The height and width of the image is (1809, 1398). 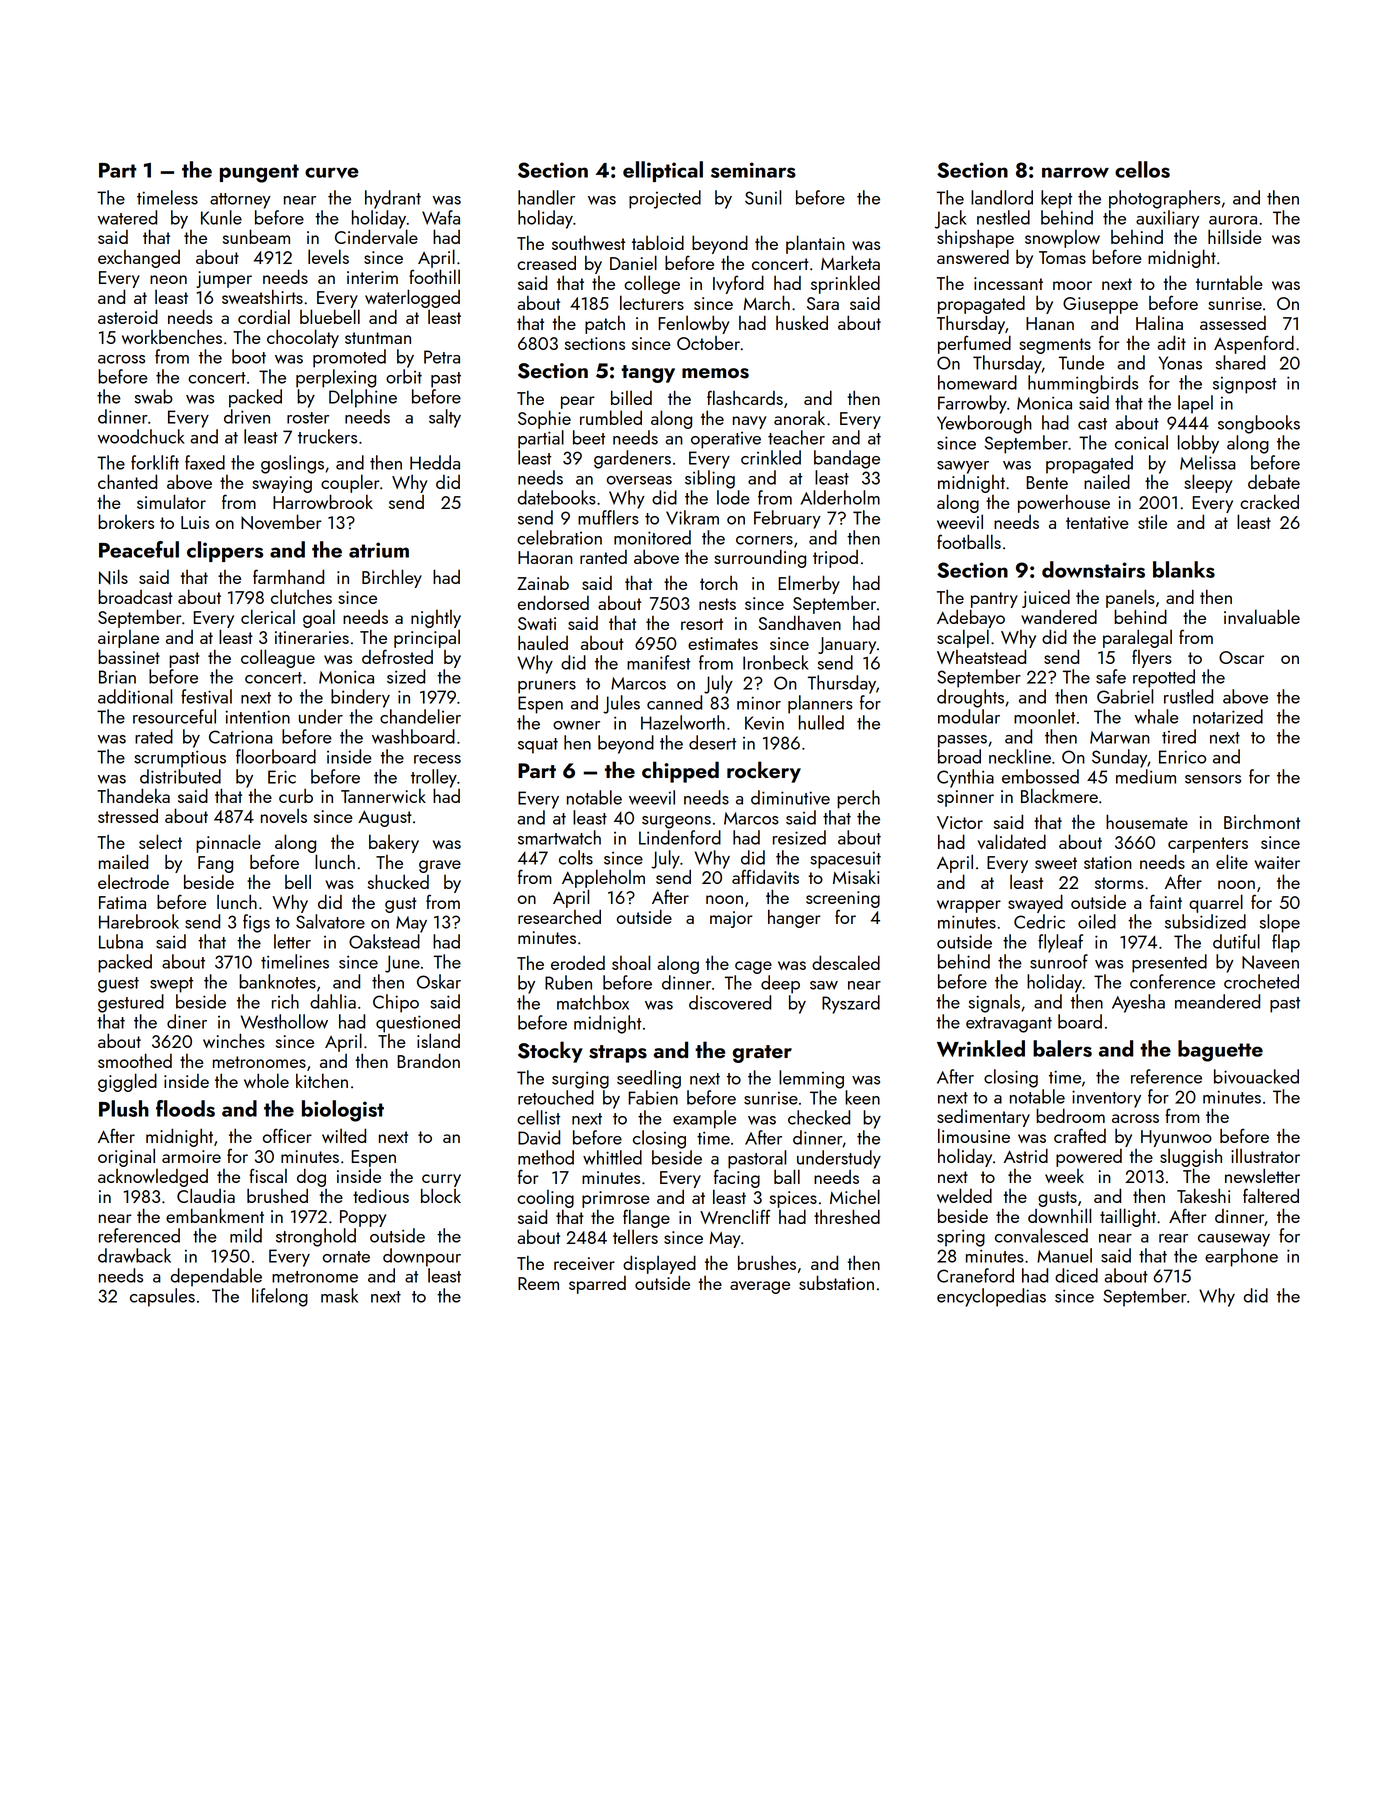 I want to click on cellos, so click(x=1142, y=169).
